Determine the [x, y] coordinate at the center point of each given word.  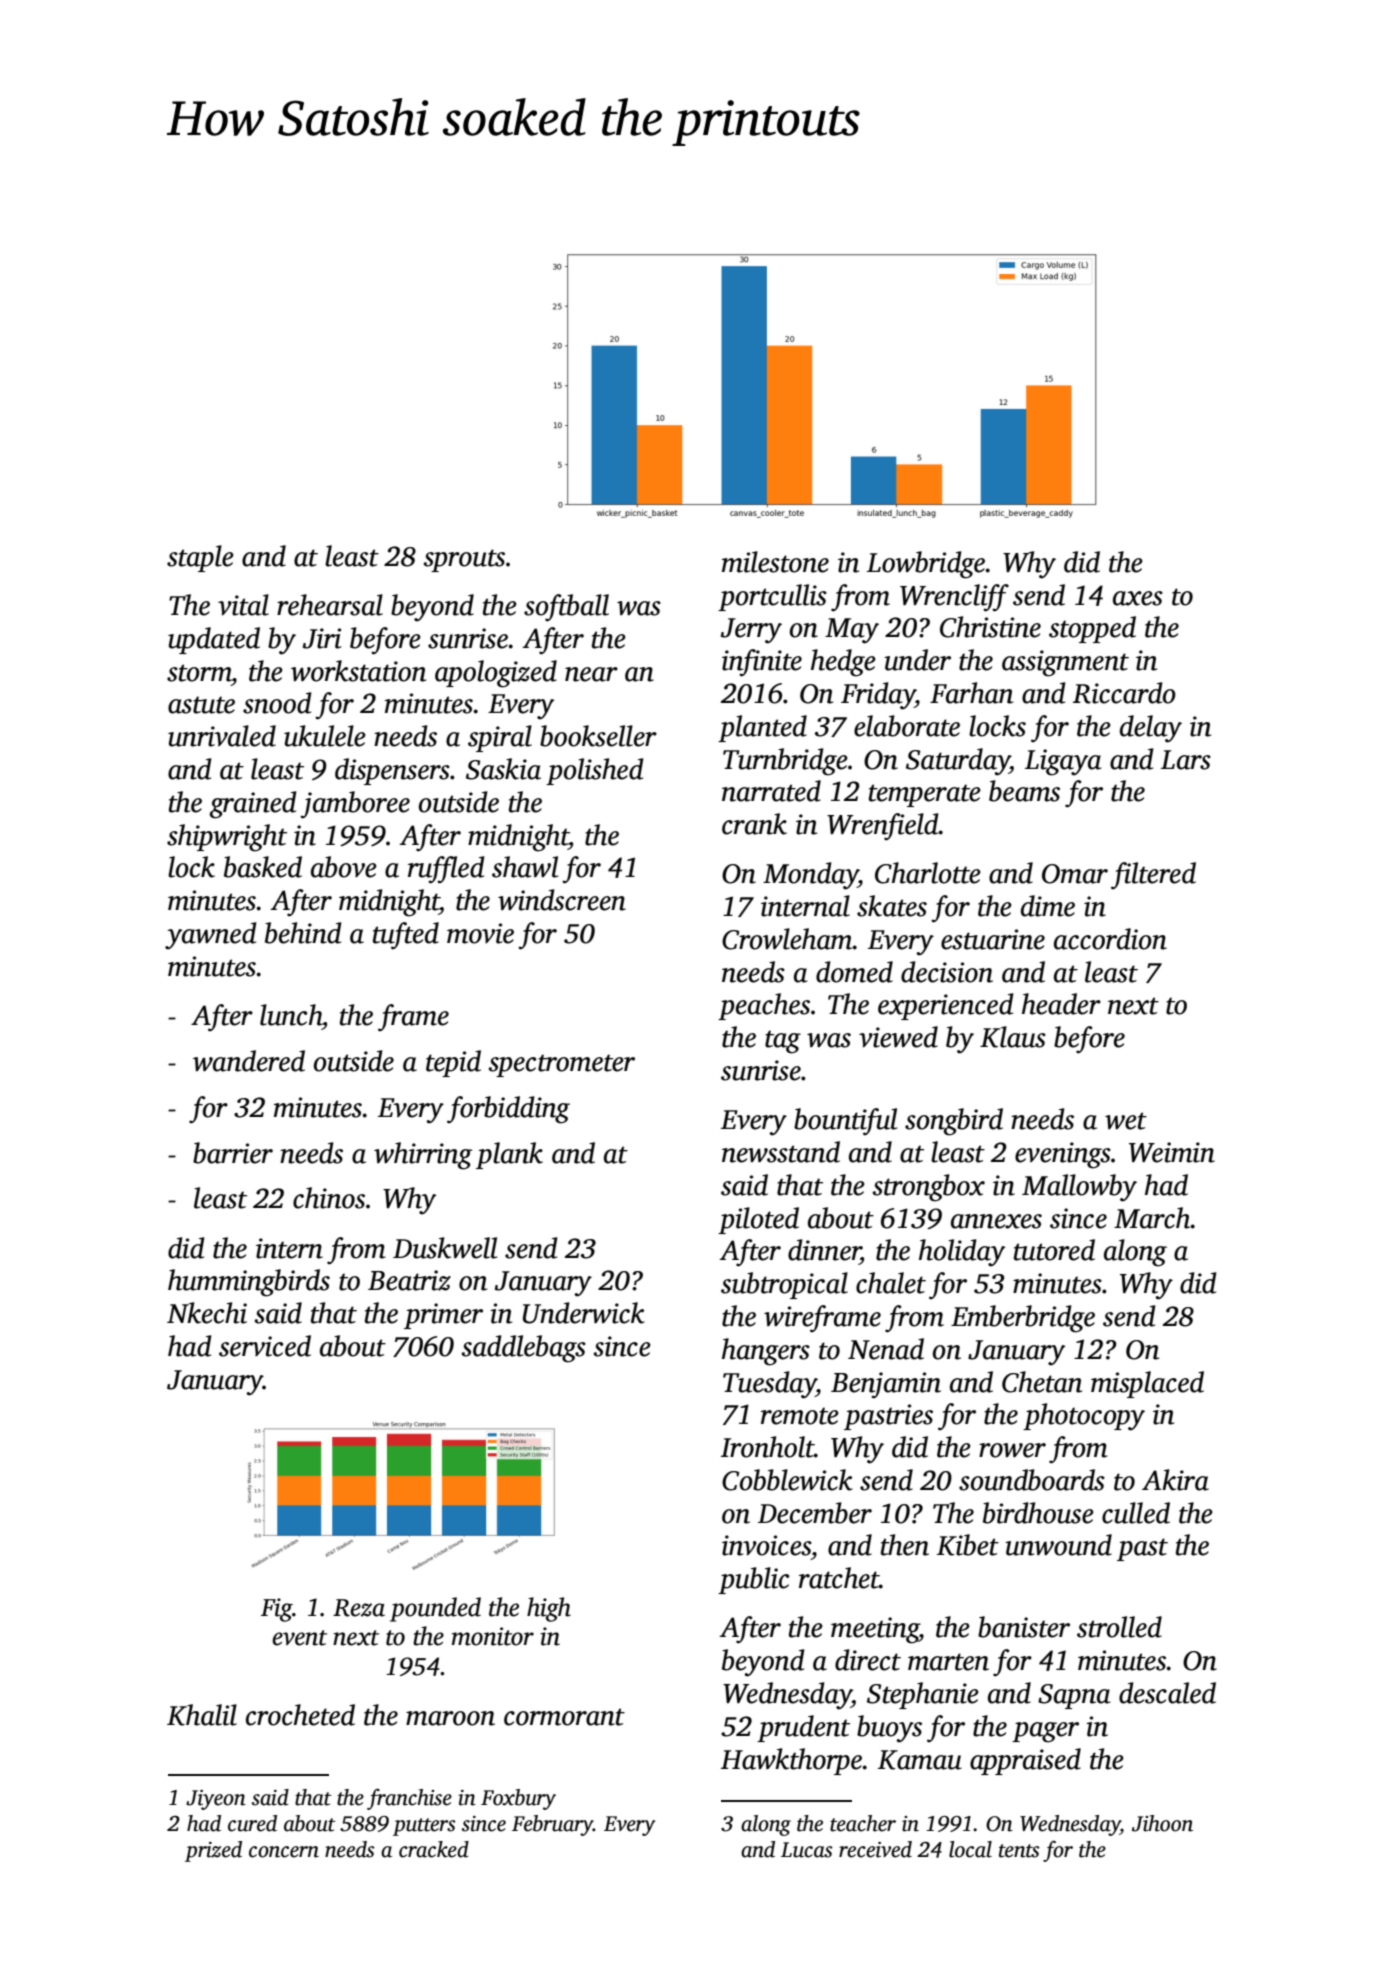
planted [762, 728]
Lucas [807, 1850]
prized [213, 1851]
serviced [265, 1346]
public [753, 1580]
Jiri [322, 638]
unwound [1058, 1545]
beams [1024, 791]
